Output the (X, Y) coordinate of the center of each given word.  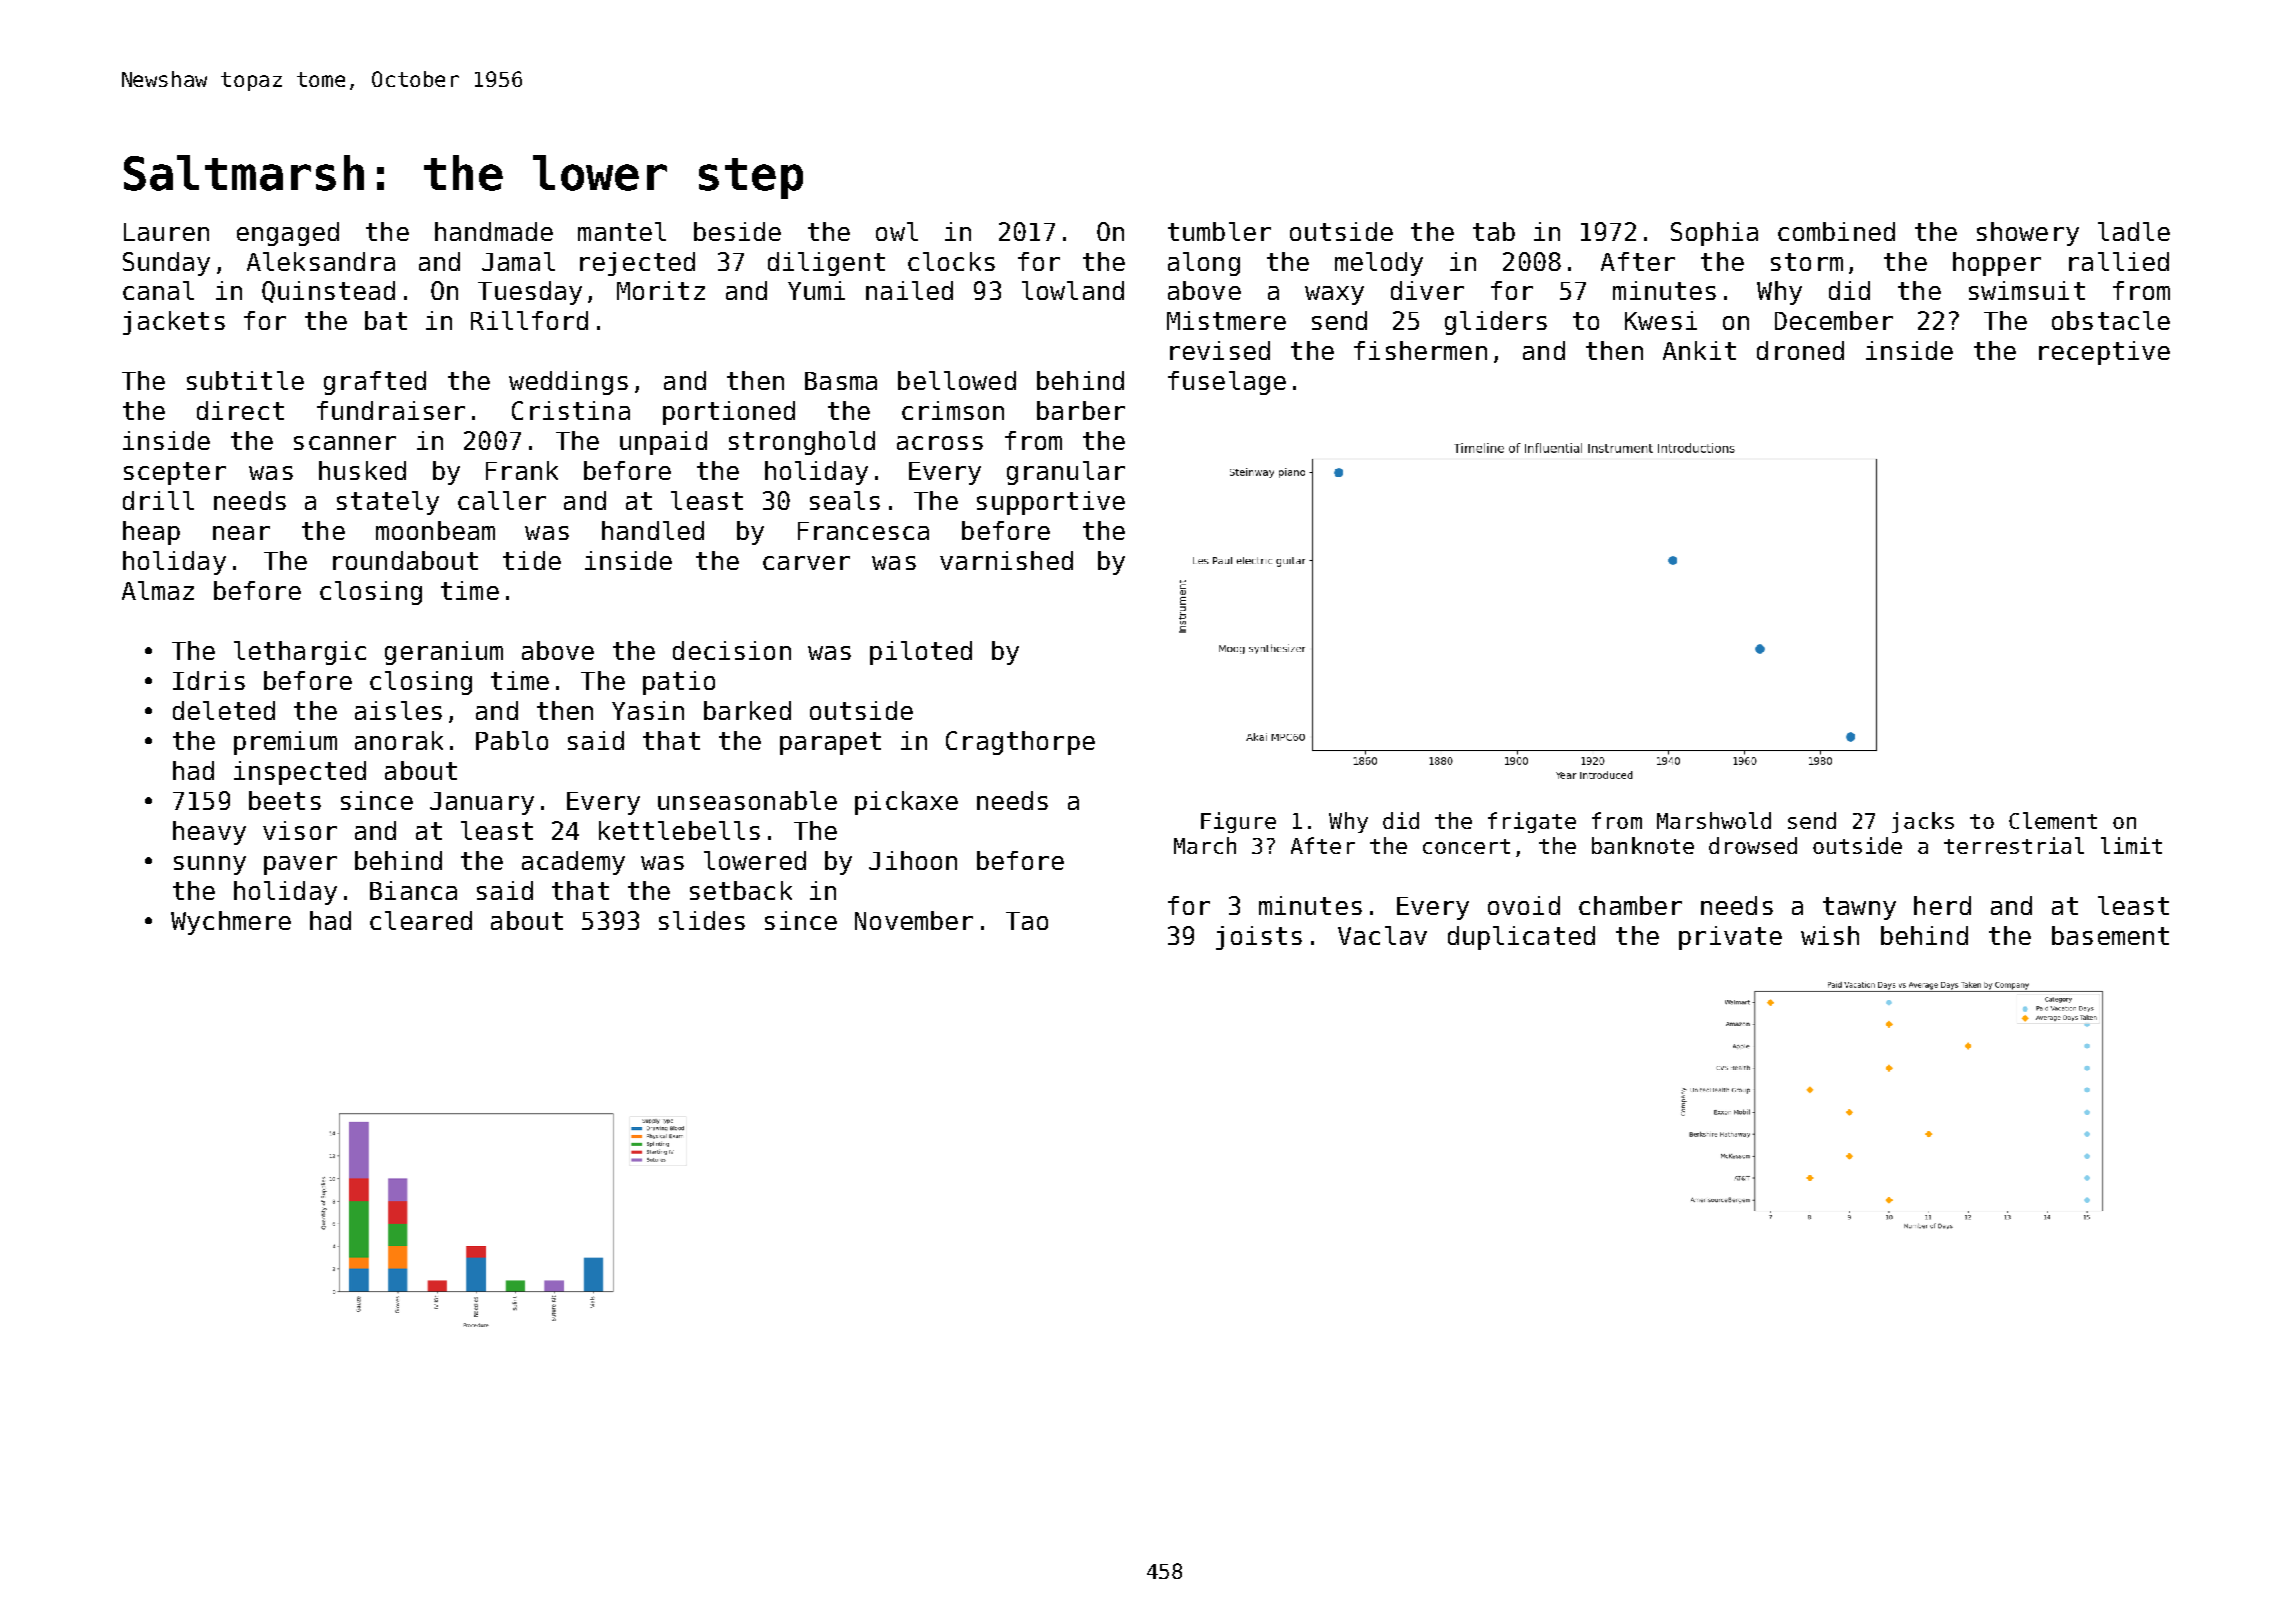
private (1730, 938)
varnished (1006, 560)
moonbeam (435, 530)
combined (1836, 231)
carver (806, 563)
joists (1259, 938)
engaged (288, 234)
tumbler (1219, 231)
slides (702, 920)
